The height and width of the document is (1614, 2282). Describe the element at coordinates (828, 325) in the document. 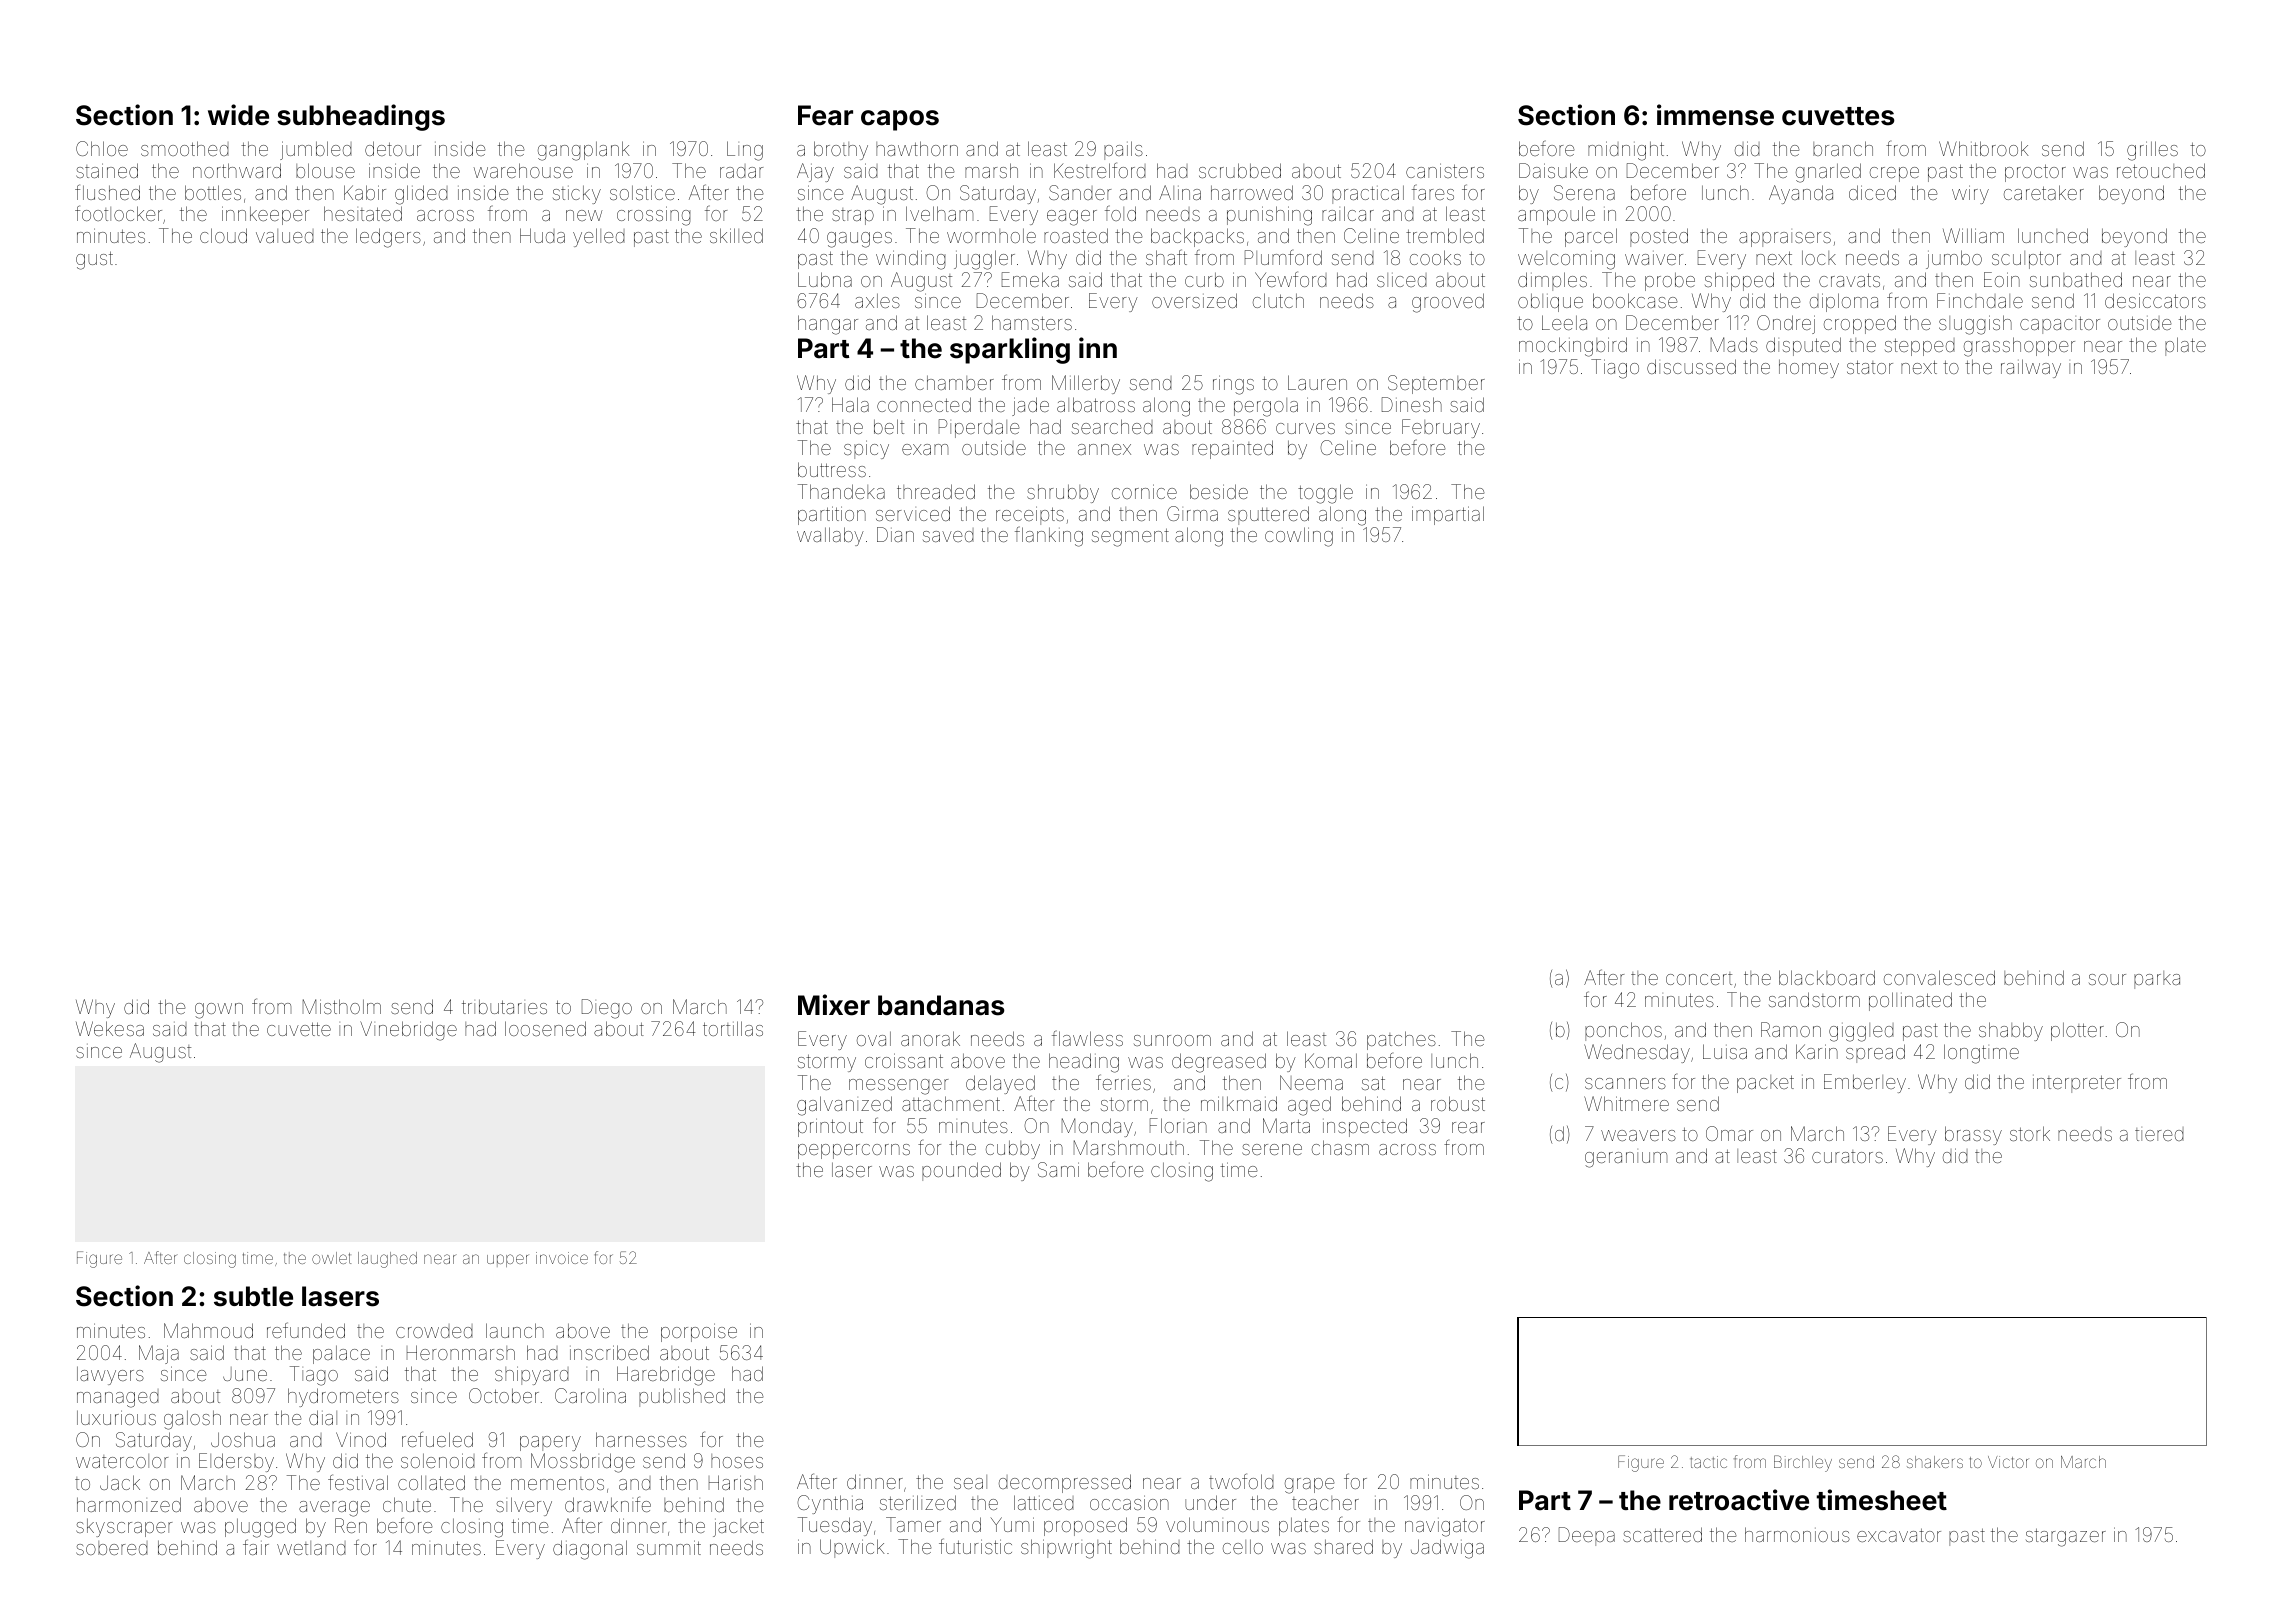

I see `hangar` at that location.
